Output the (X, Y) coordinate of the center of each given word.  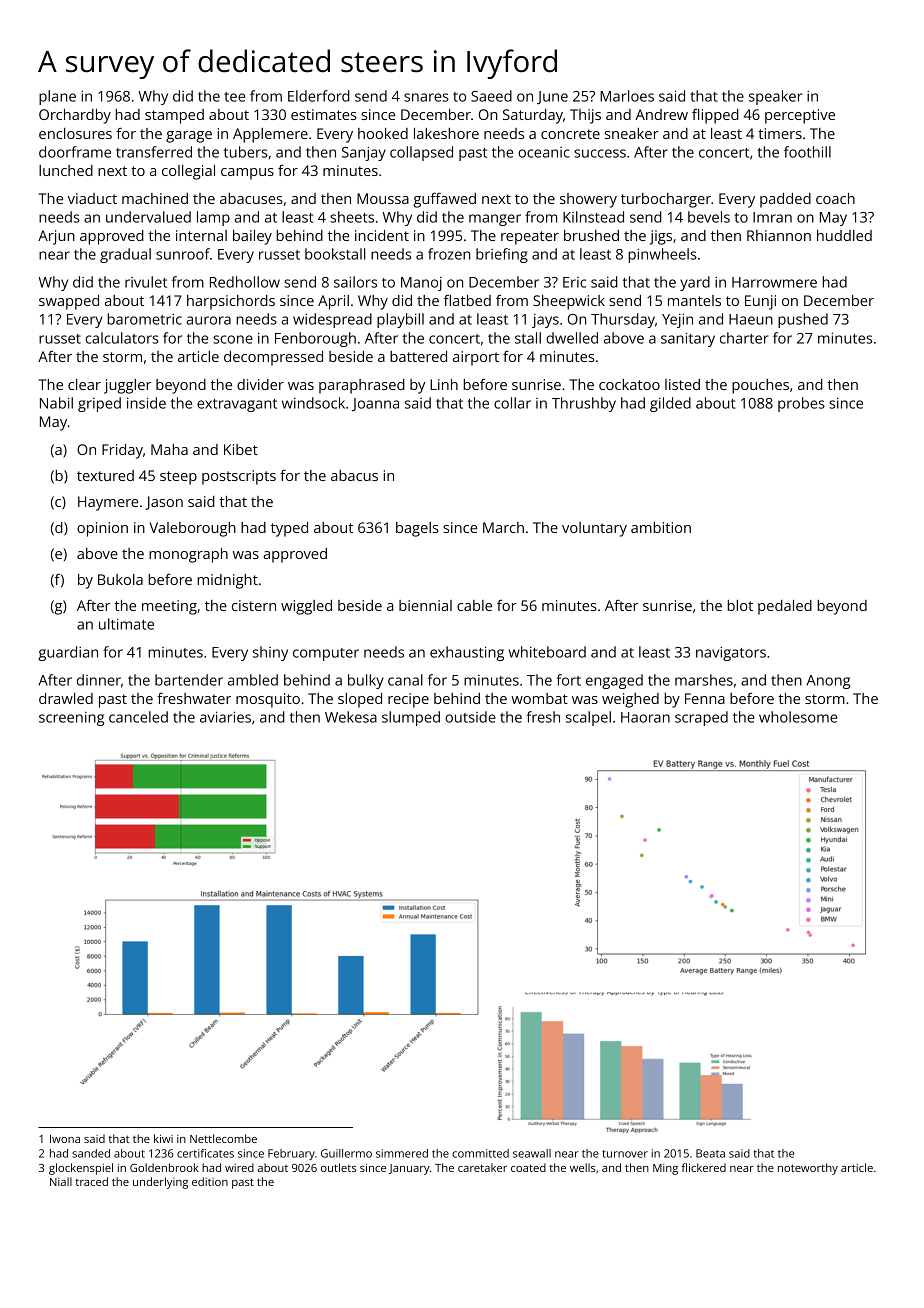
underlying (160, 1183)
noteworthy (808, 1169)
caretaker (482, 1167)
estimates (324, 114)
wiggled (306, 607)
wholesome (798, 717)
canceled (138, 717)
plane (57, 97)
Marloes (627, 96)
